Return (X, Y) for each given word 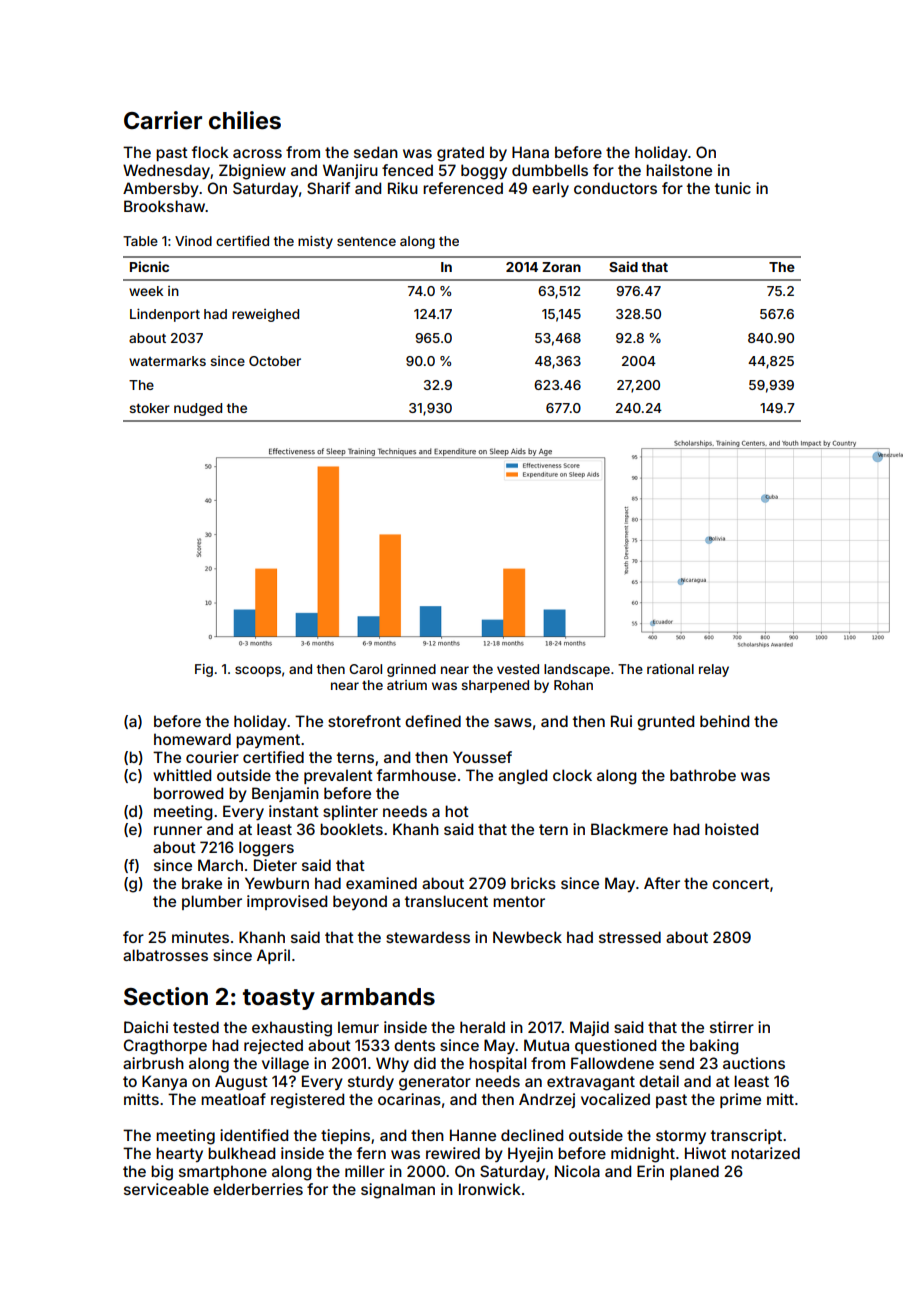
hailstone (679, 170)
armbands (378, 997)
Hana (530, 152)
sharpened (495, 686)
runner (178, 830)
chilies (245, 120)
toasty (279, 999)
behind (724, 721)
